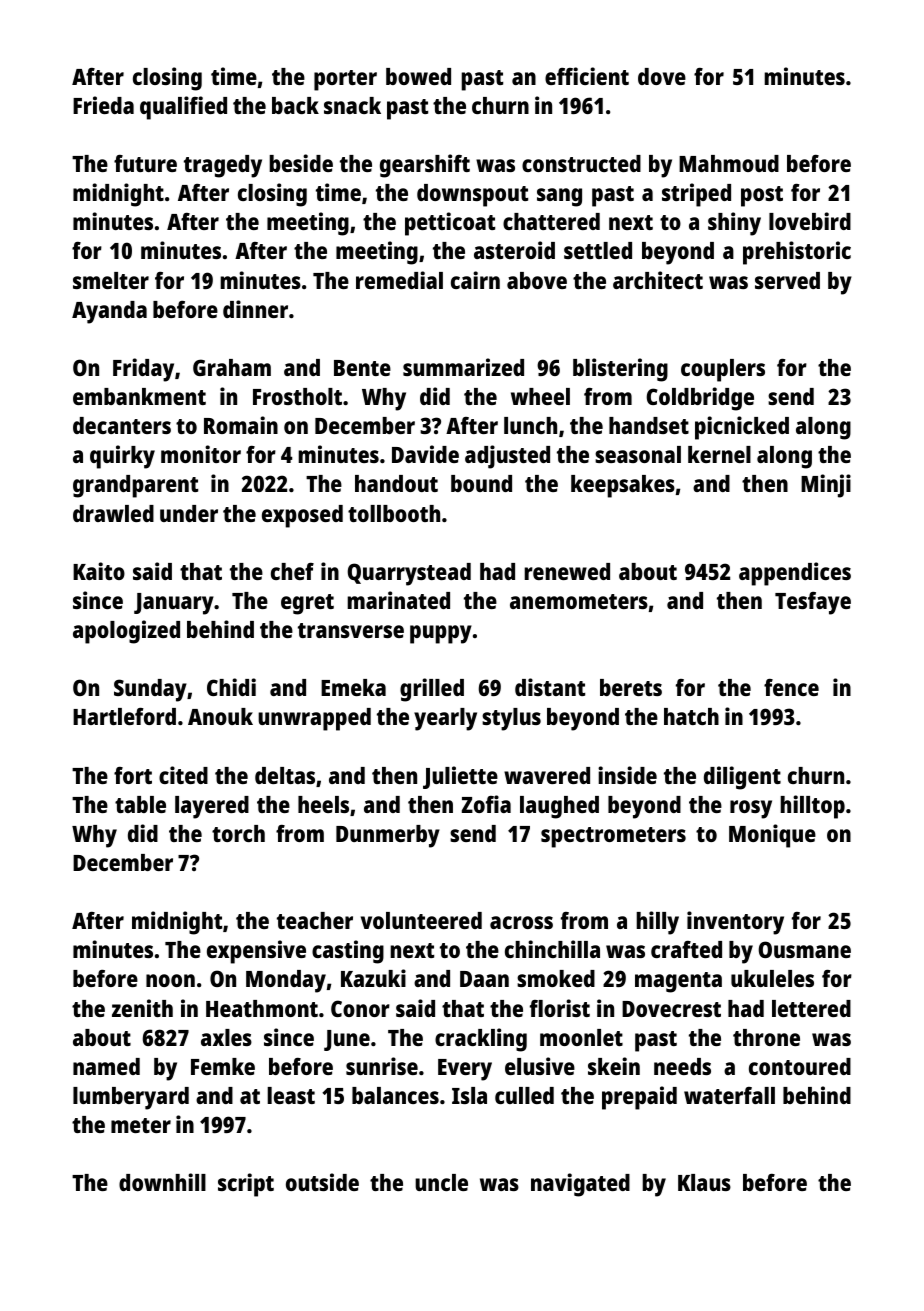 Image resolution: width=924 pixels, height=1311 pixels. What do you see at coordinates (142, 1008) in the screenshot?
I see `zenith` at bounding box center [142, 1008].
